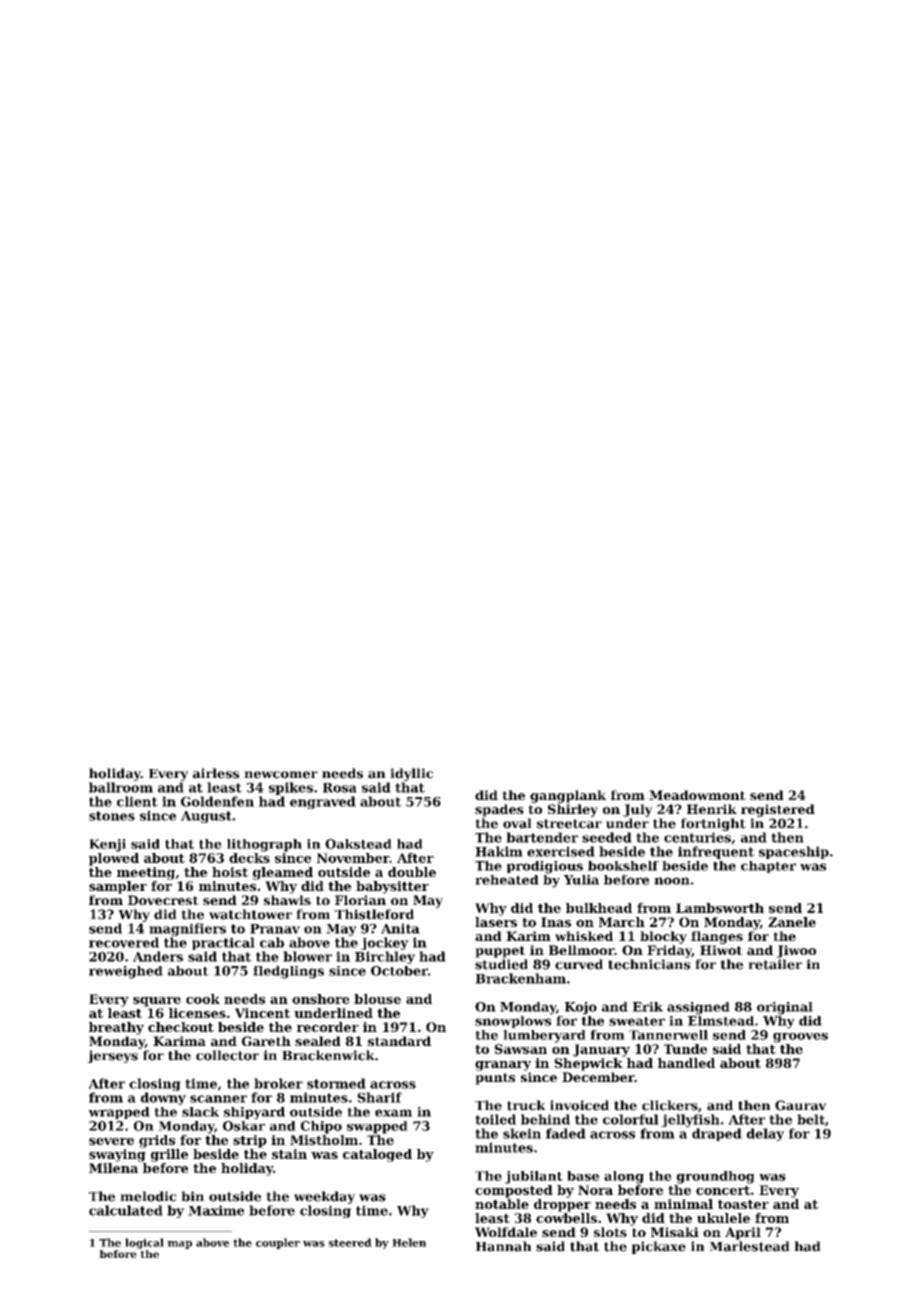 The width and height of the screenshot is (924, 1308). I want to click on reweighed, so click(126, 972).
